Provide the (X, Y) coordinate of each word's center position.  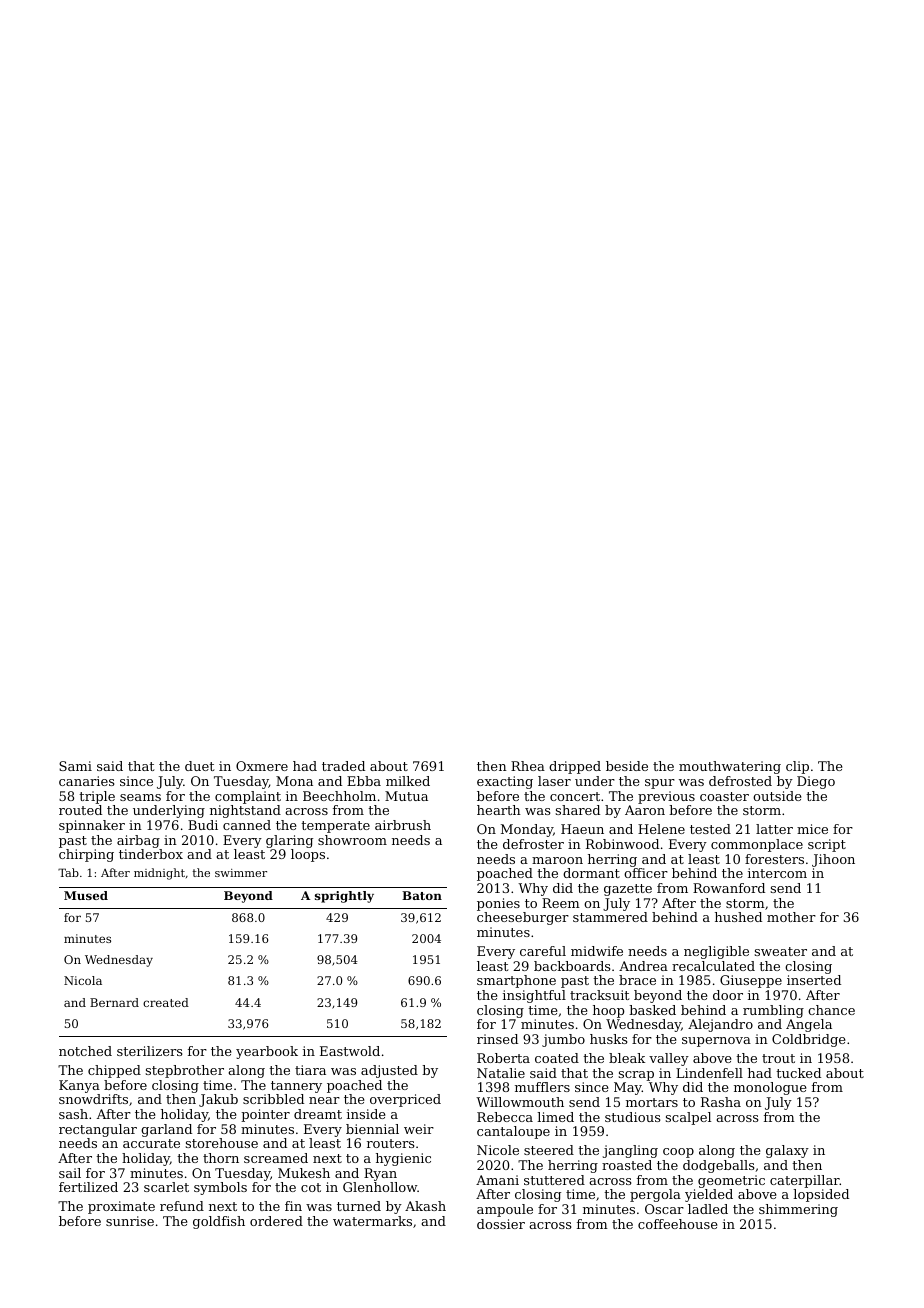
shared (578, 810)
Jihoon (833, 860)
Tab (68, 872)
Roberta (503, 1058)
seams (140, 797)
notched (85, 1051)
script (827, 845)
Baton (422, 895)
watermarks (372, 1221)
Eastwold (350, 1051)
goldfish (219, 1222)
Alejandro (720, 1025)
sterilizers (150, 1051)
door (728, 995)
